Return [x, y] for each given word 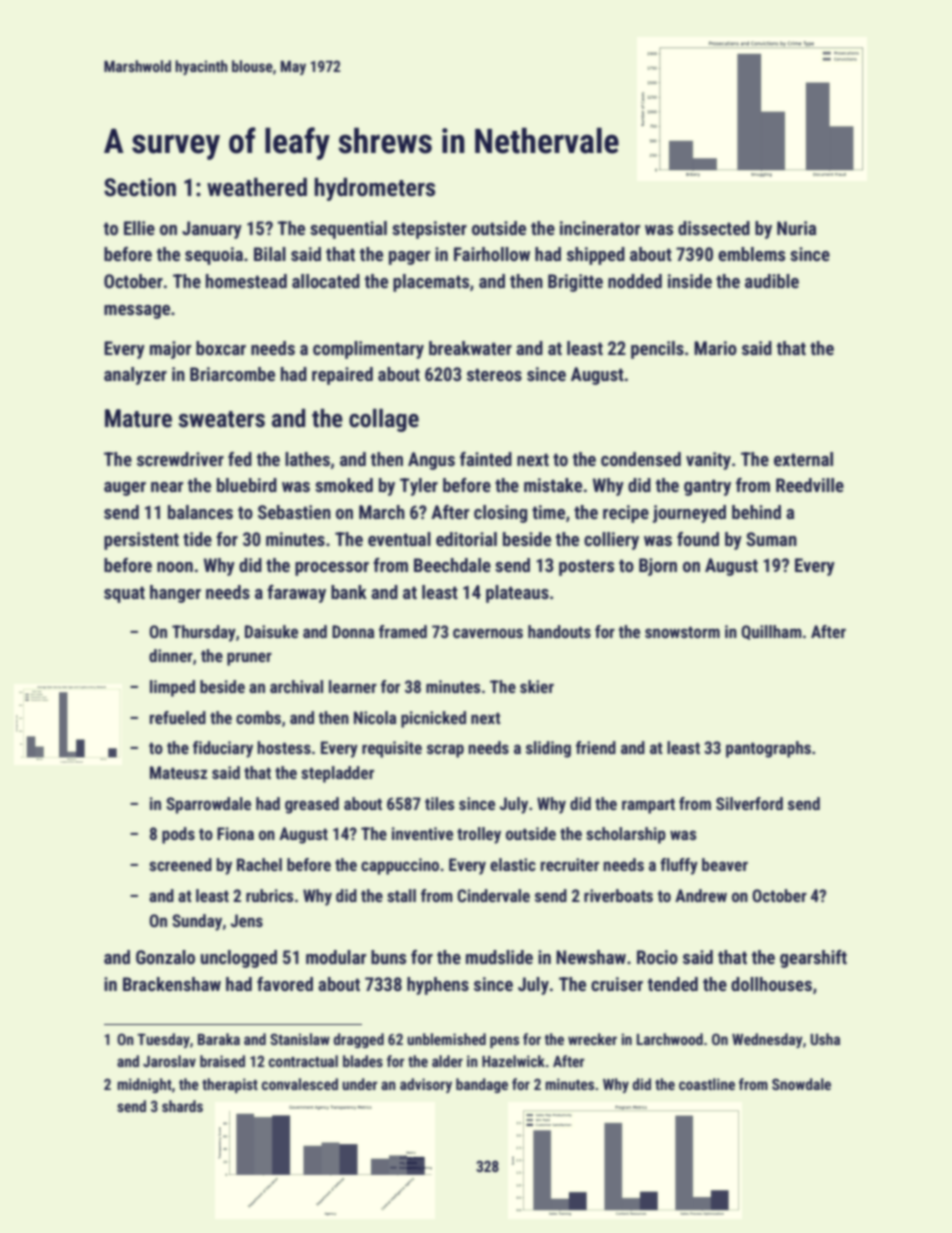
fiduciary [223, 749]
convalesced [300, 1084]
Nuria [796, 228]
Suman [771, 539]
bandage [482, 1085]
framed [403, 631]
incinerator [600, 228]
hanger [175, 594]
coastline [707, 1084]
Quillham [771, 632]
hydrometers [374, 189]
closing [500, 514]
